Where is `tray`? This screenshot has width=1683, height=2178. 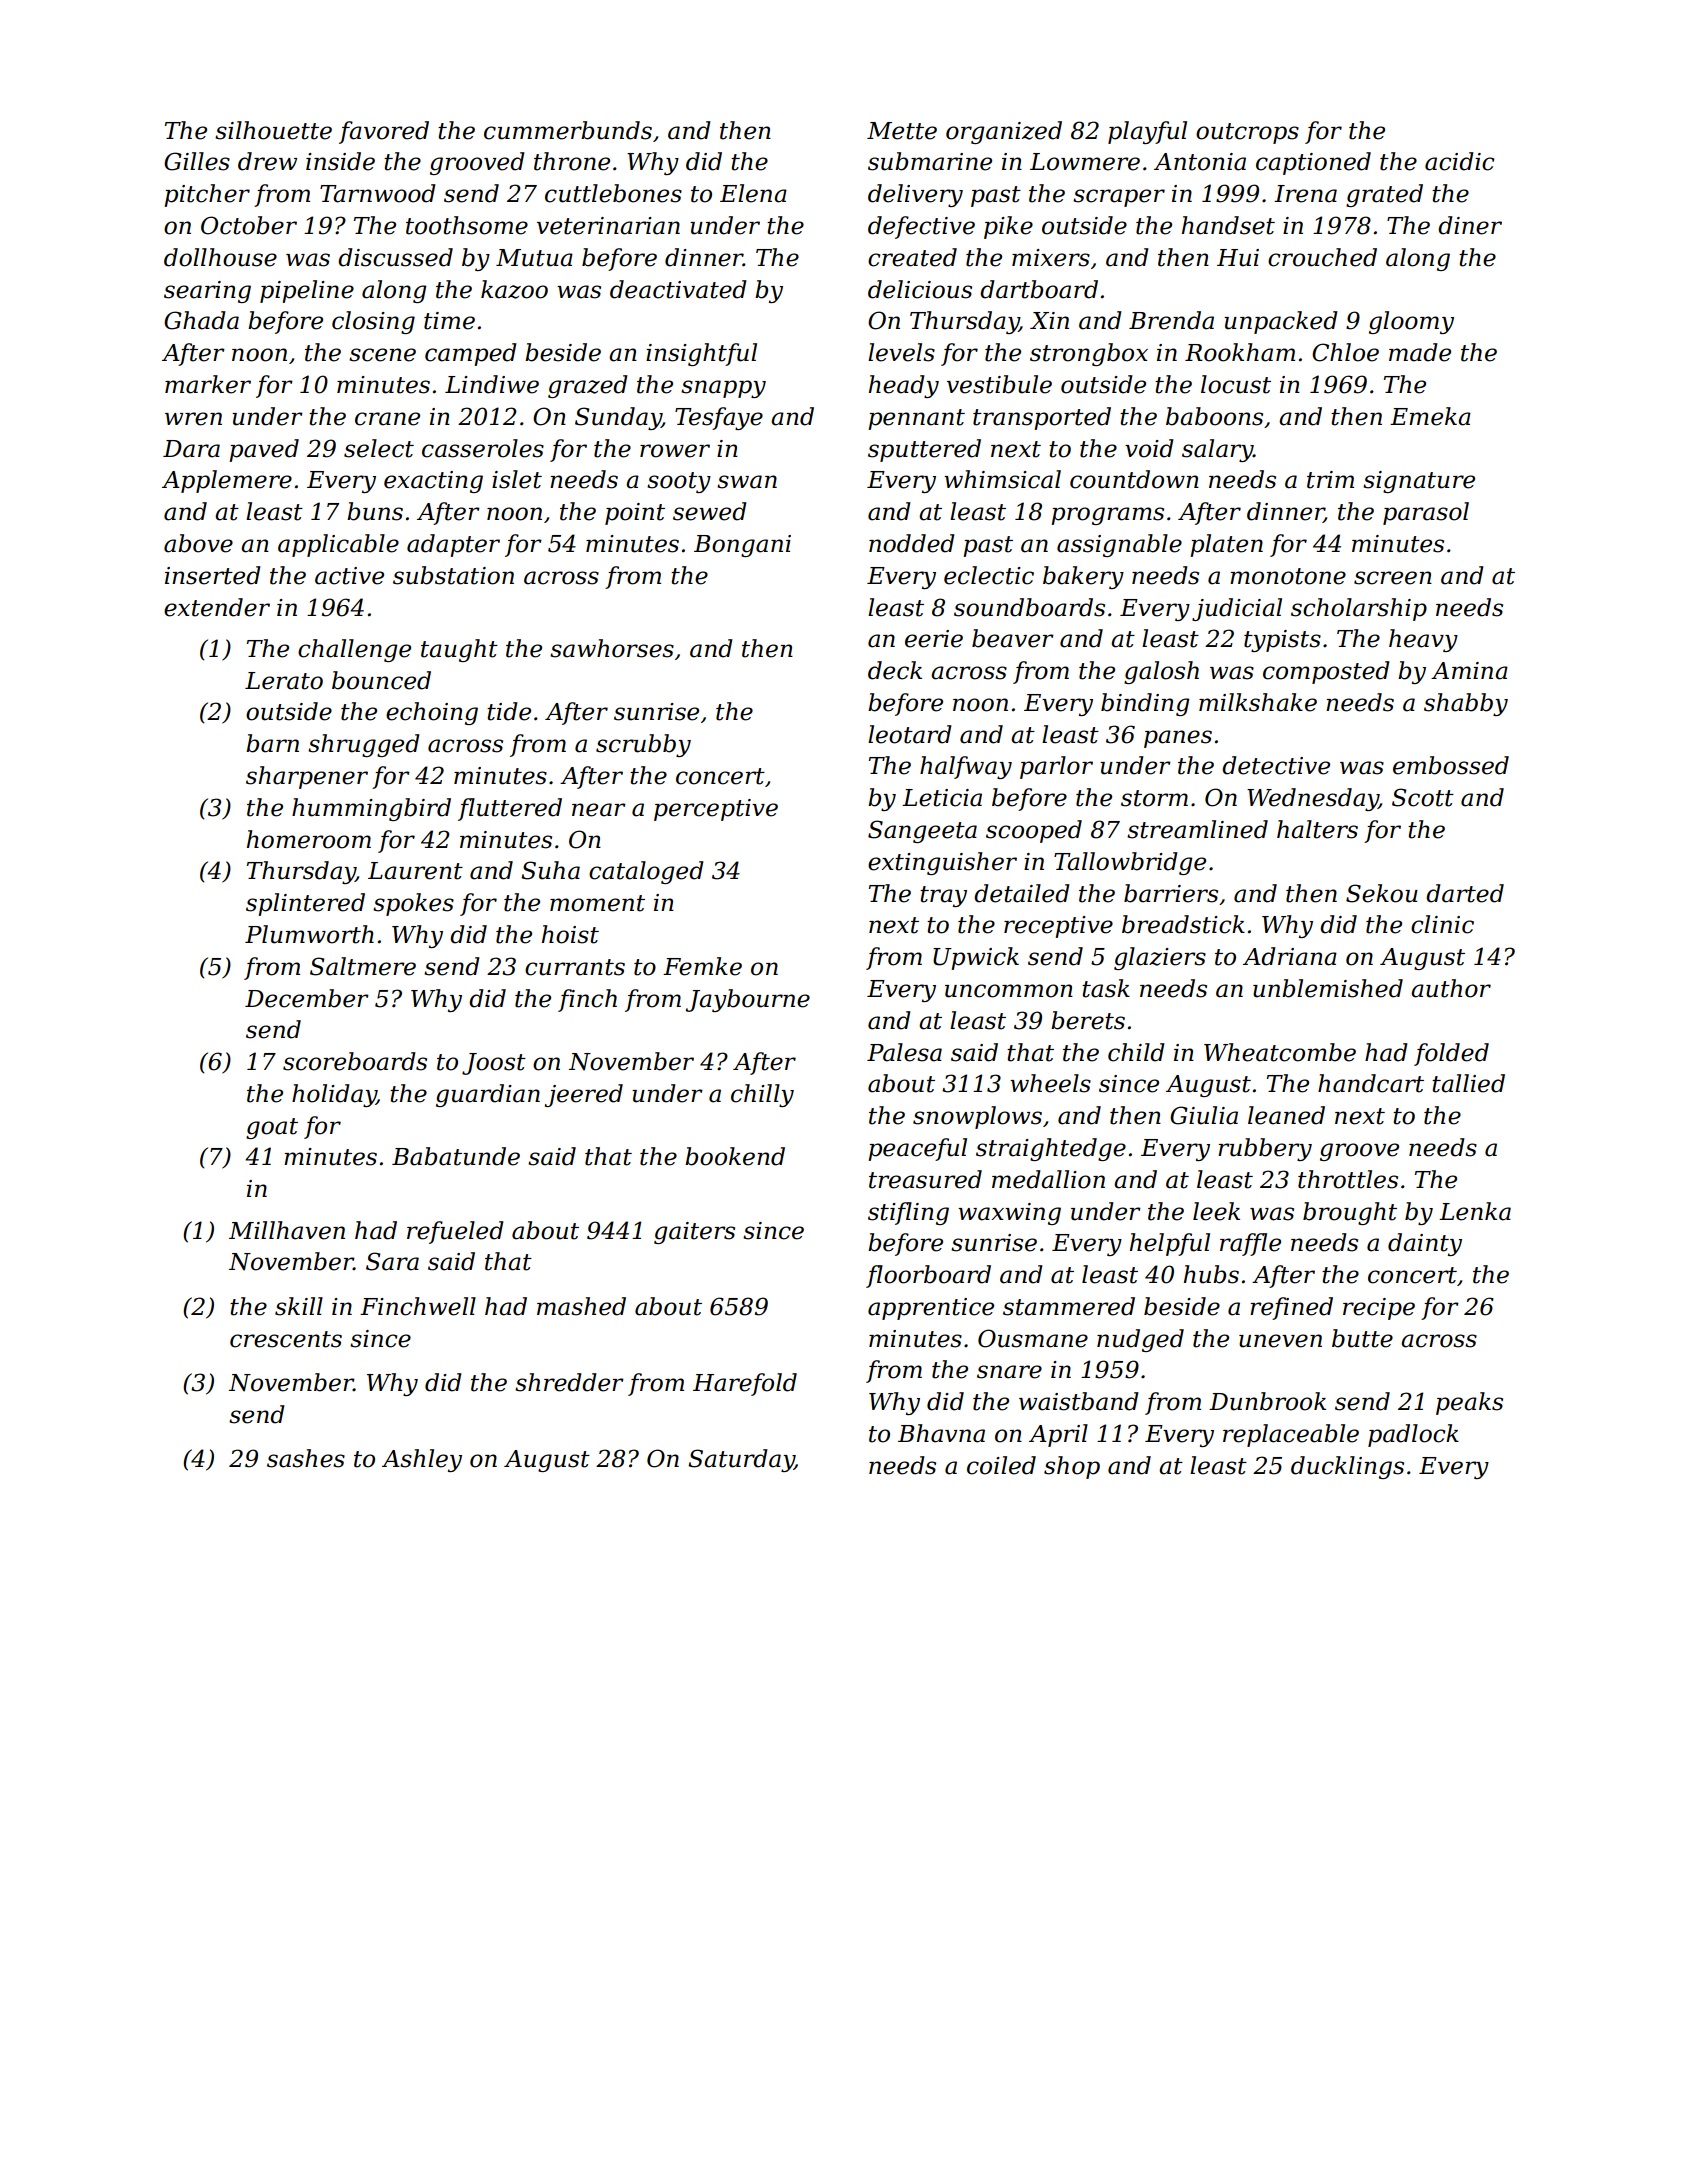 tray is located at coordinates (943, 896).
